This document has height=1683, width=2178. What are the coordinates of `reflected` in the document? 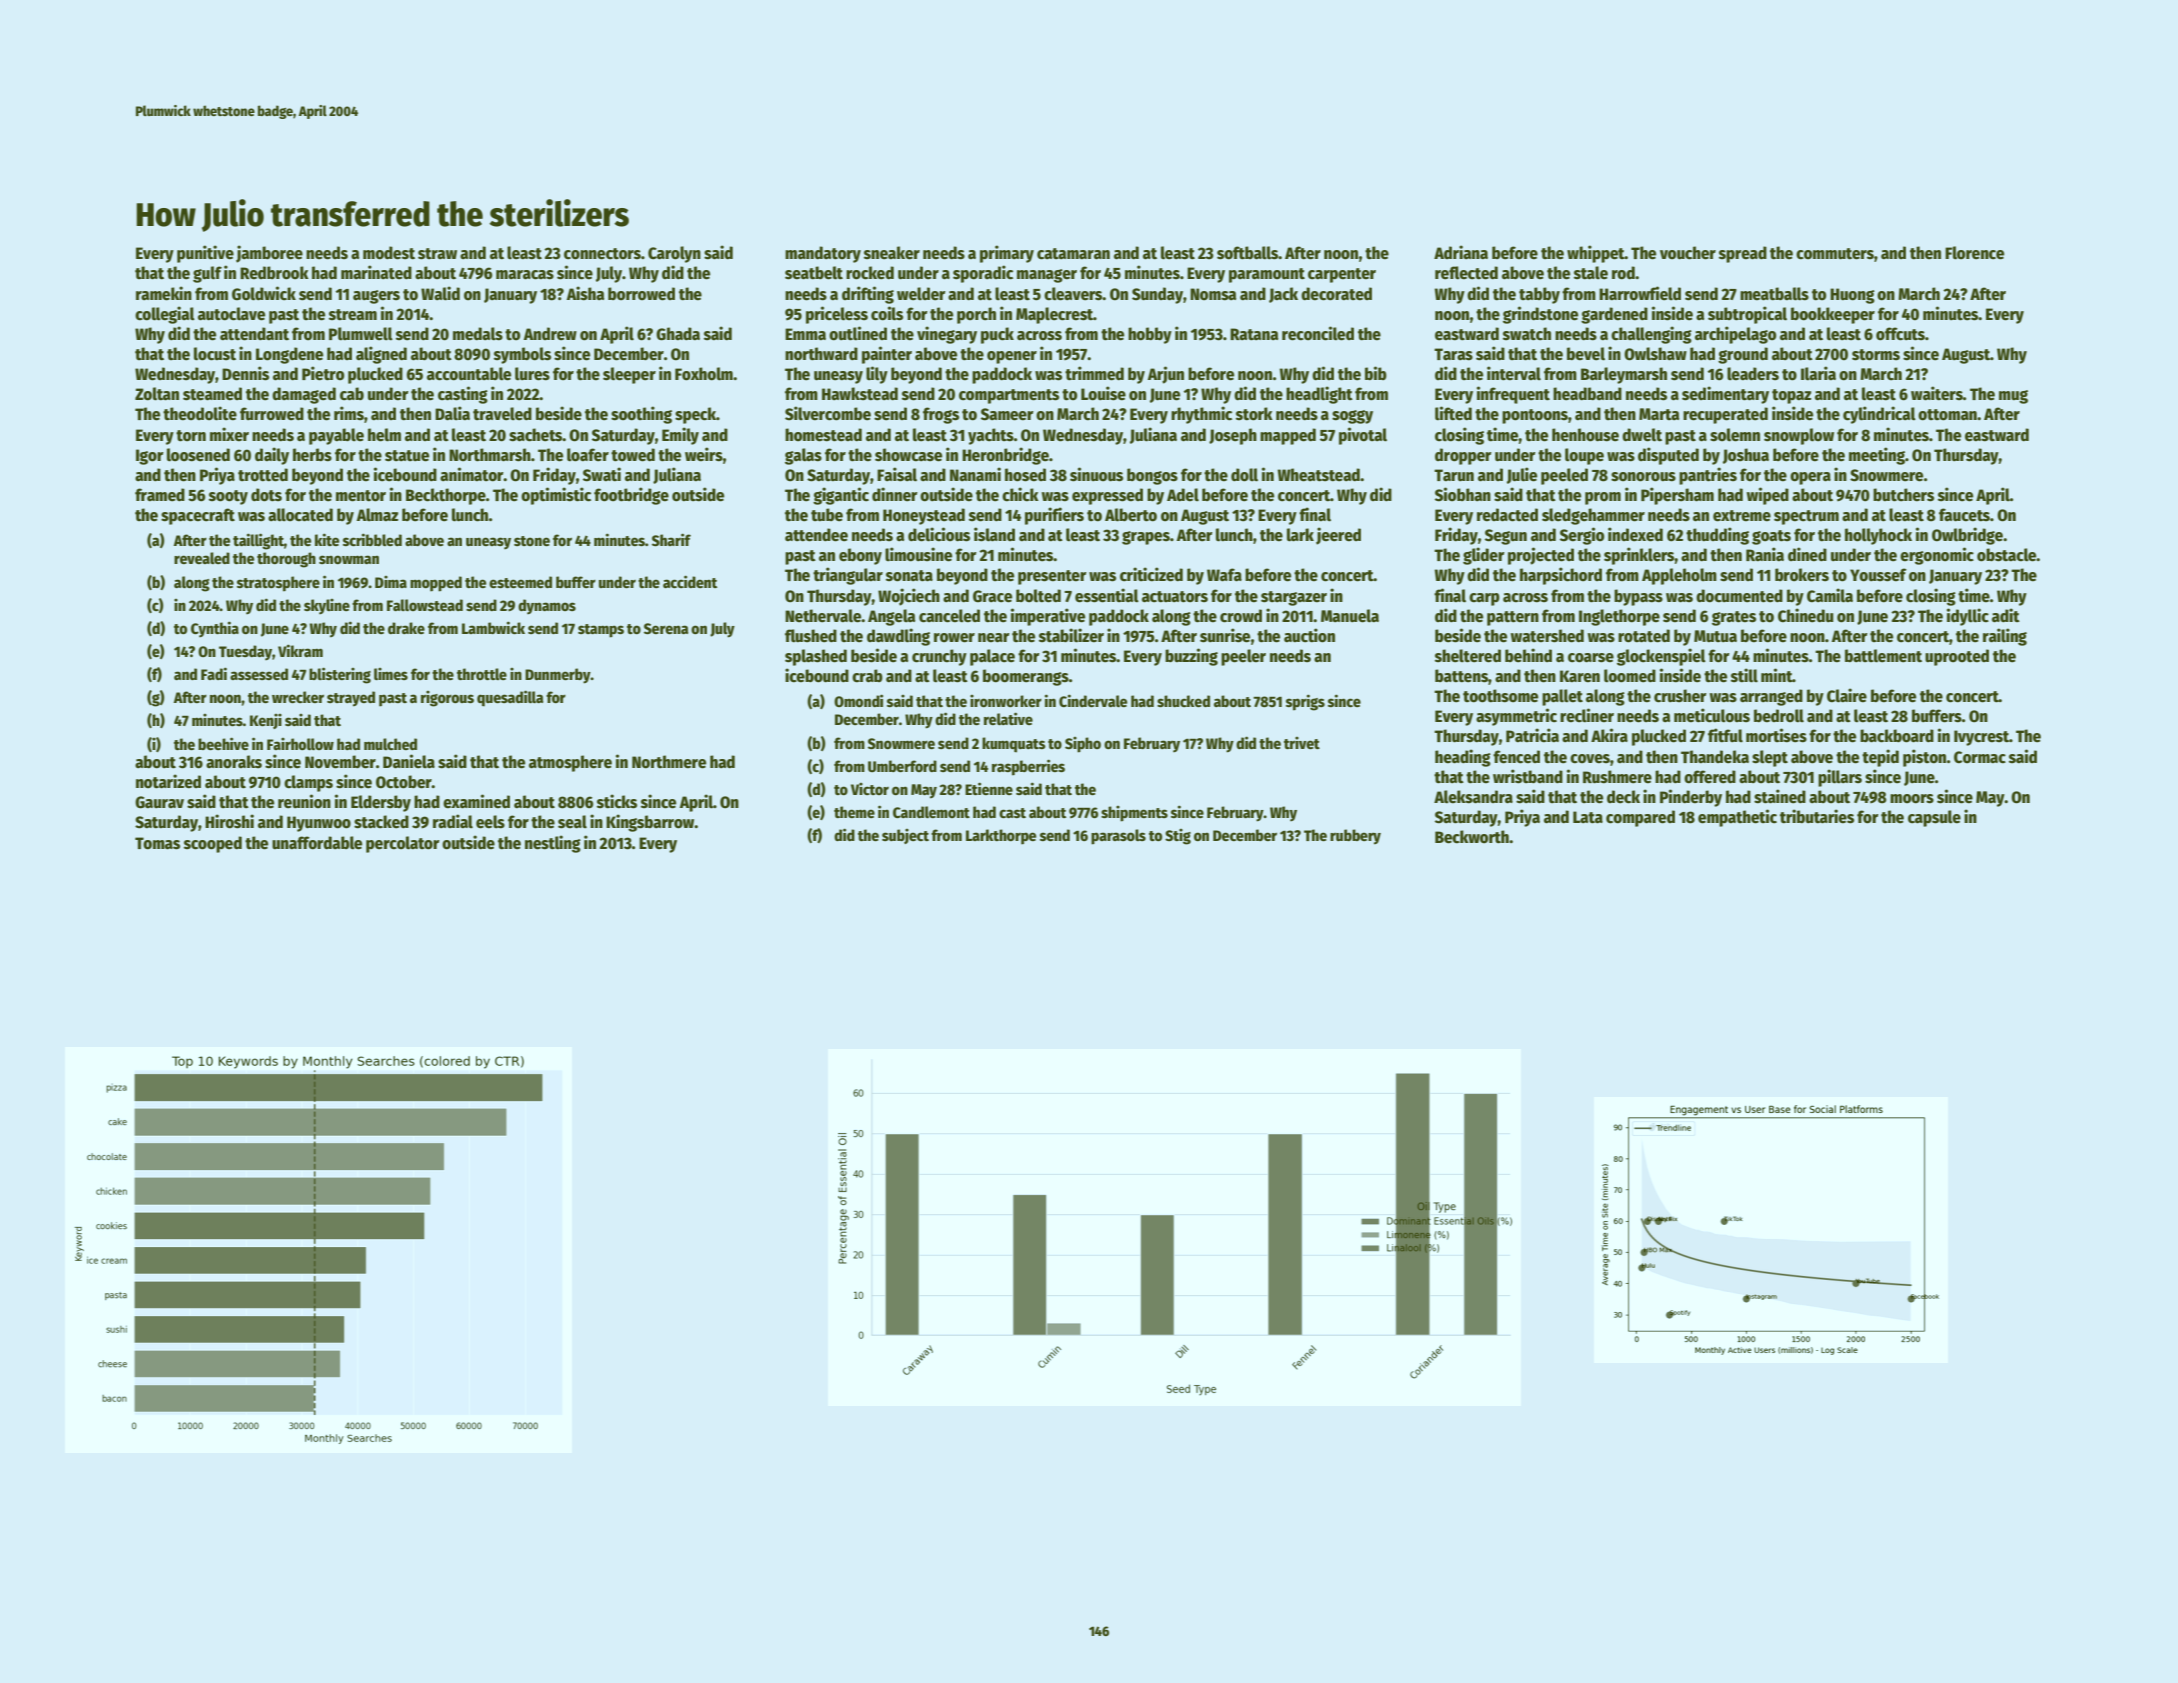 It's located at (1466, 273).
